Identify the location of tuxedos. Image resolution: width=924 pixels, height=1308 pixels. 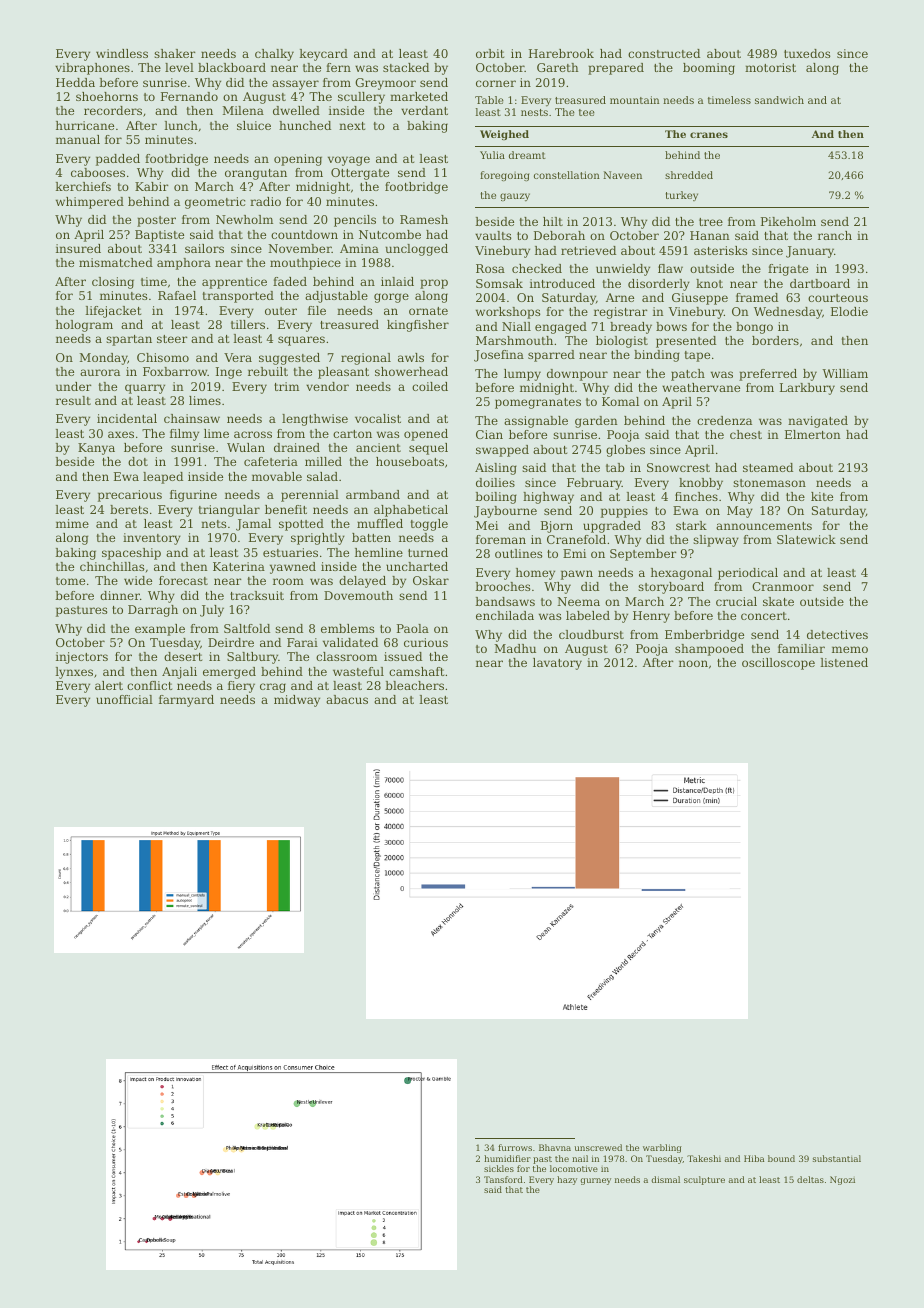
(807, 53).
